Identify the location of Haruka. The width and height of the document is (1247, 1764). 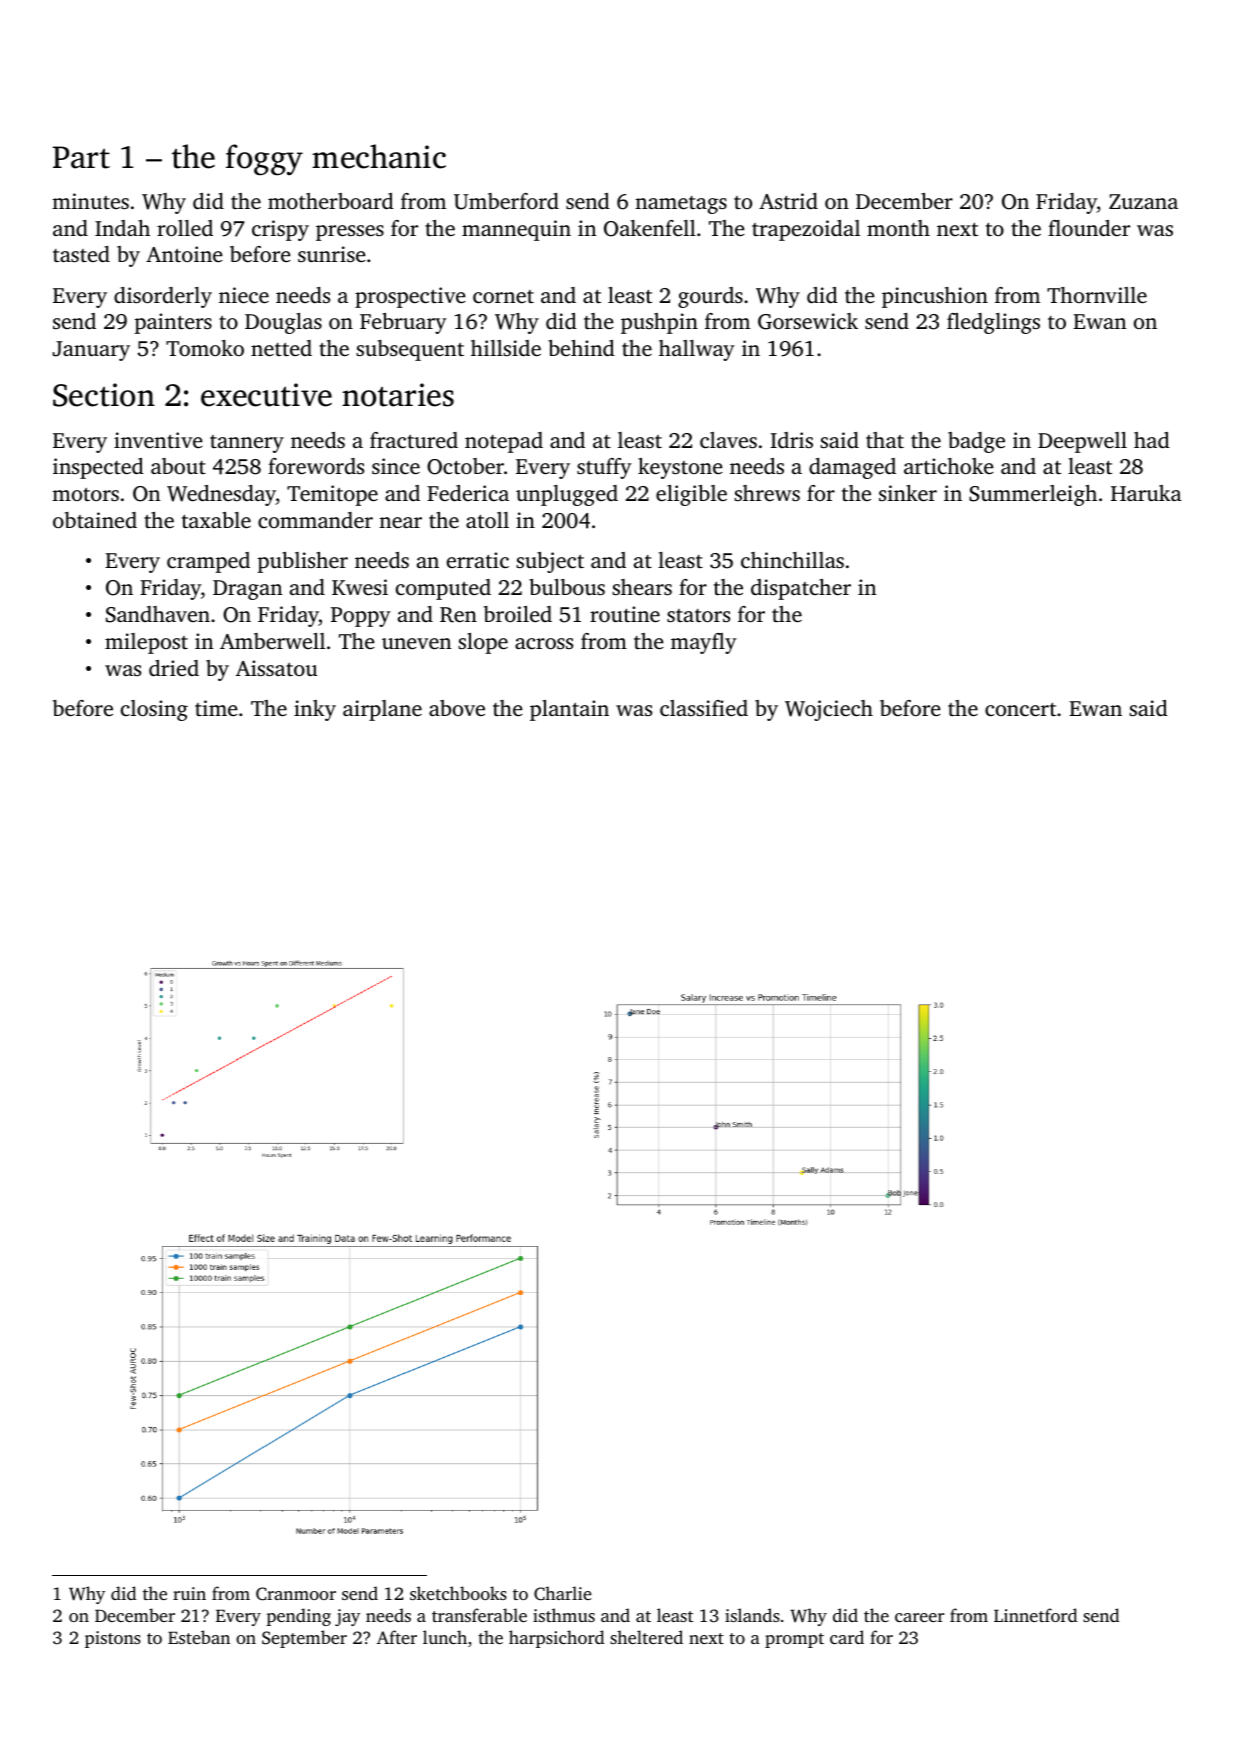
(1146, 493).
